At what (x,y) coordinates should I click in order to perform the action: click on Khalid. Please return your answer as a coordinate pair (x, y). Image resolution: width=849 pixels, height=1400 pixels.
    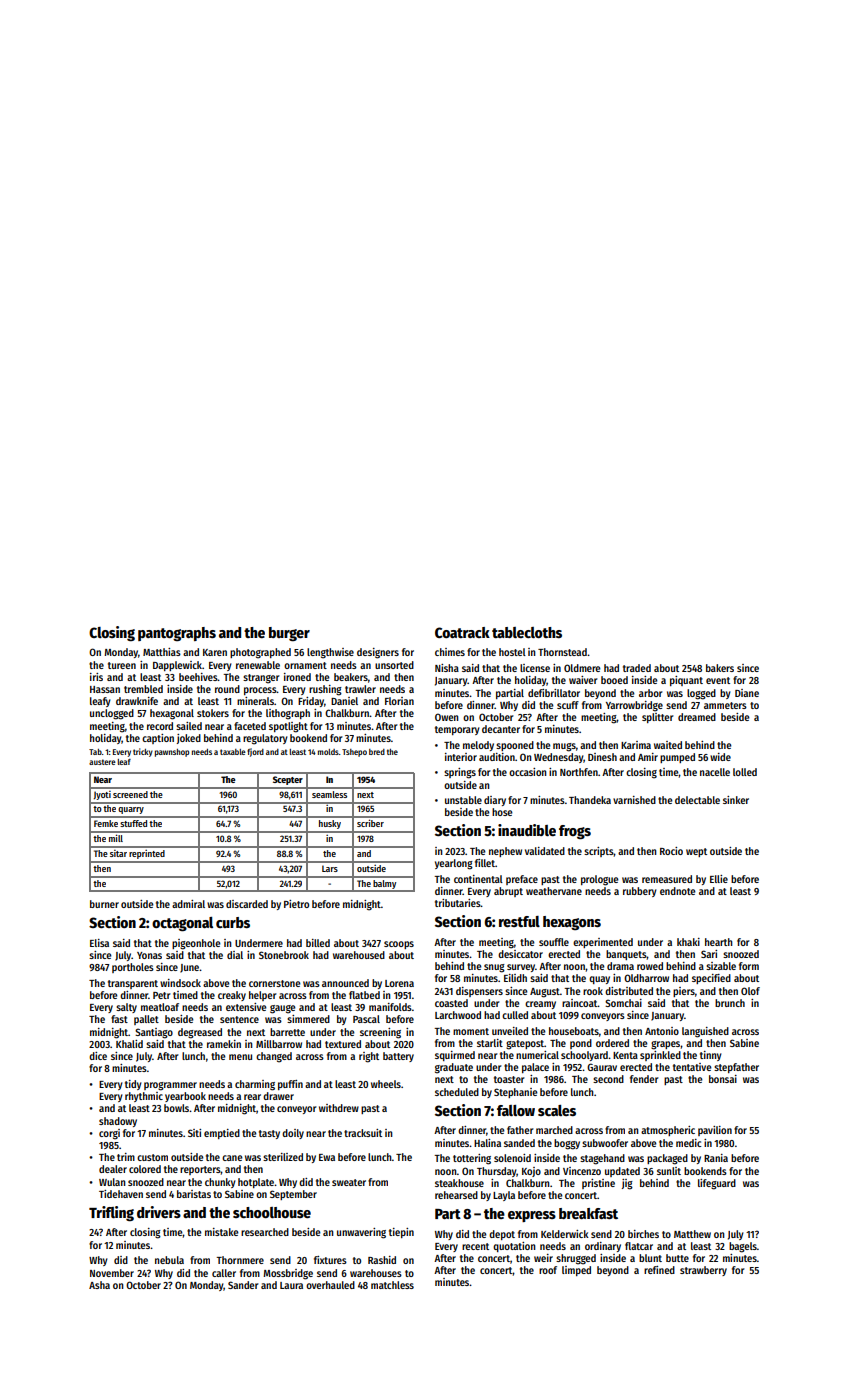
    Looking at the image, I should click on (129, 1044).
